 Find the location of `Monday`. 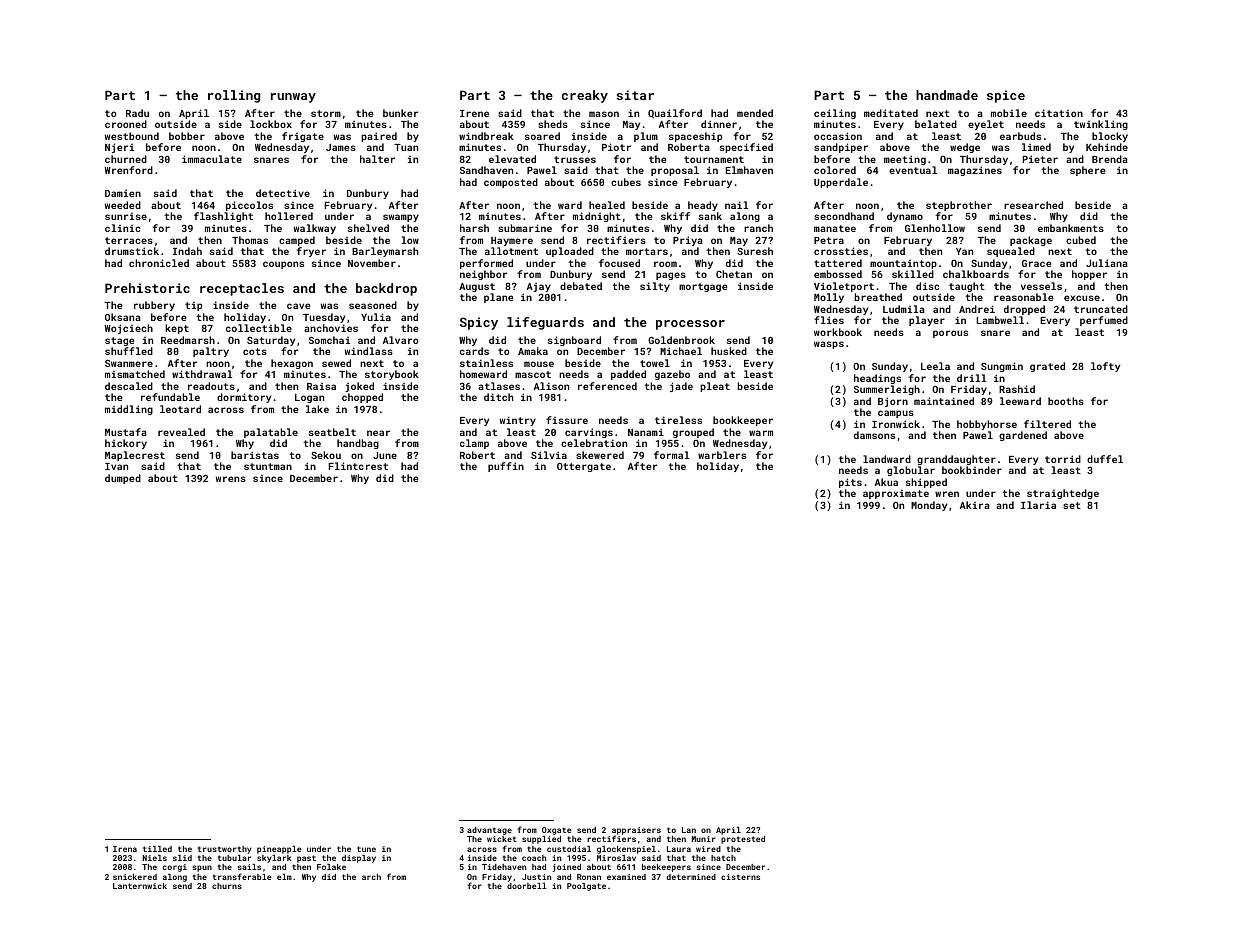

Monday is located at coordinates (929, 506).
